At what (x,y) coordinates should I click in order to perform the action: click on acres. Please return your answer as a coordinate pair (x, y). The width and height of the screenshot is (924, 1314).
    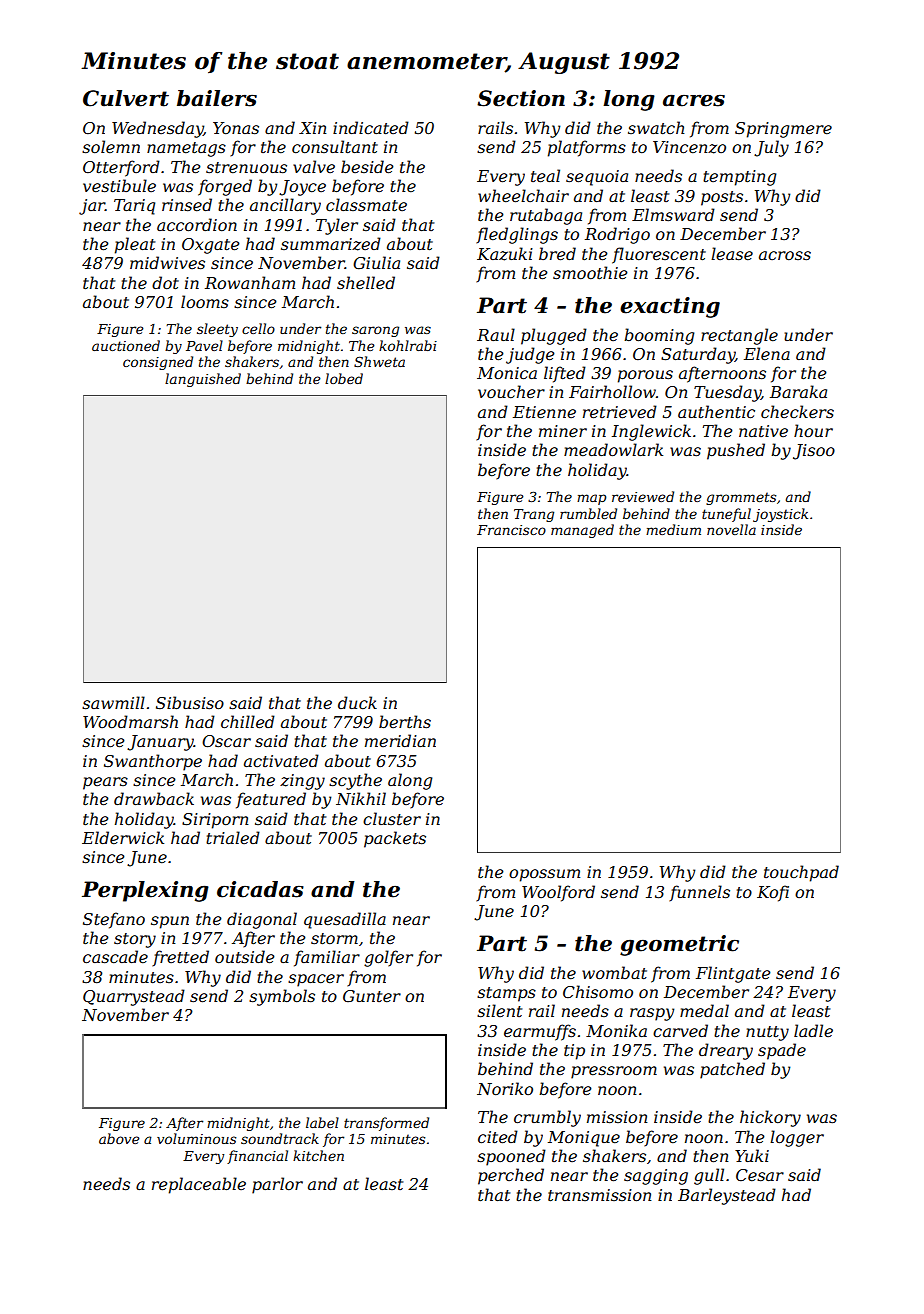
    Looking at the image, I should click on (694, 100).
